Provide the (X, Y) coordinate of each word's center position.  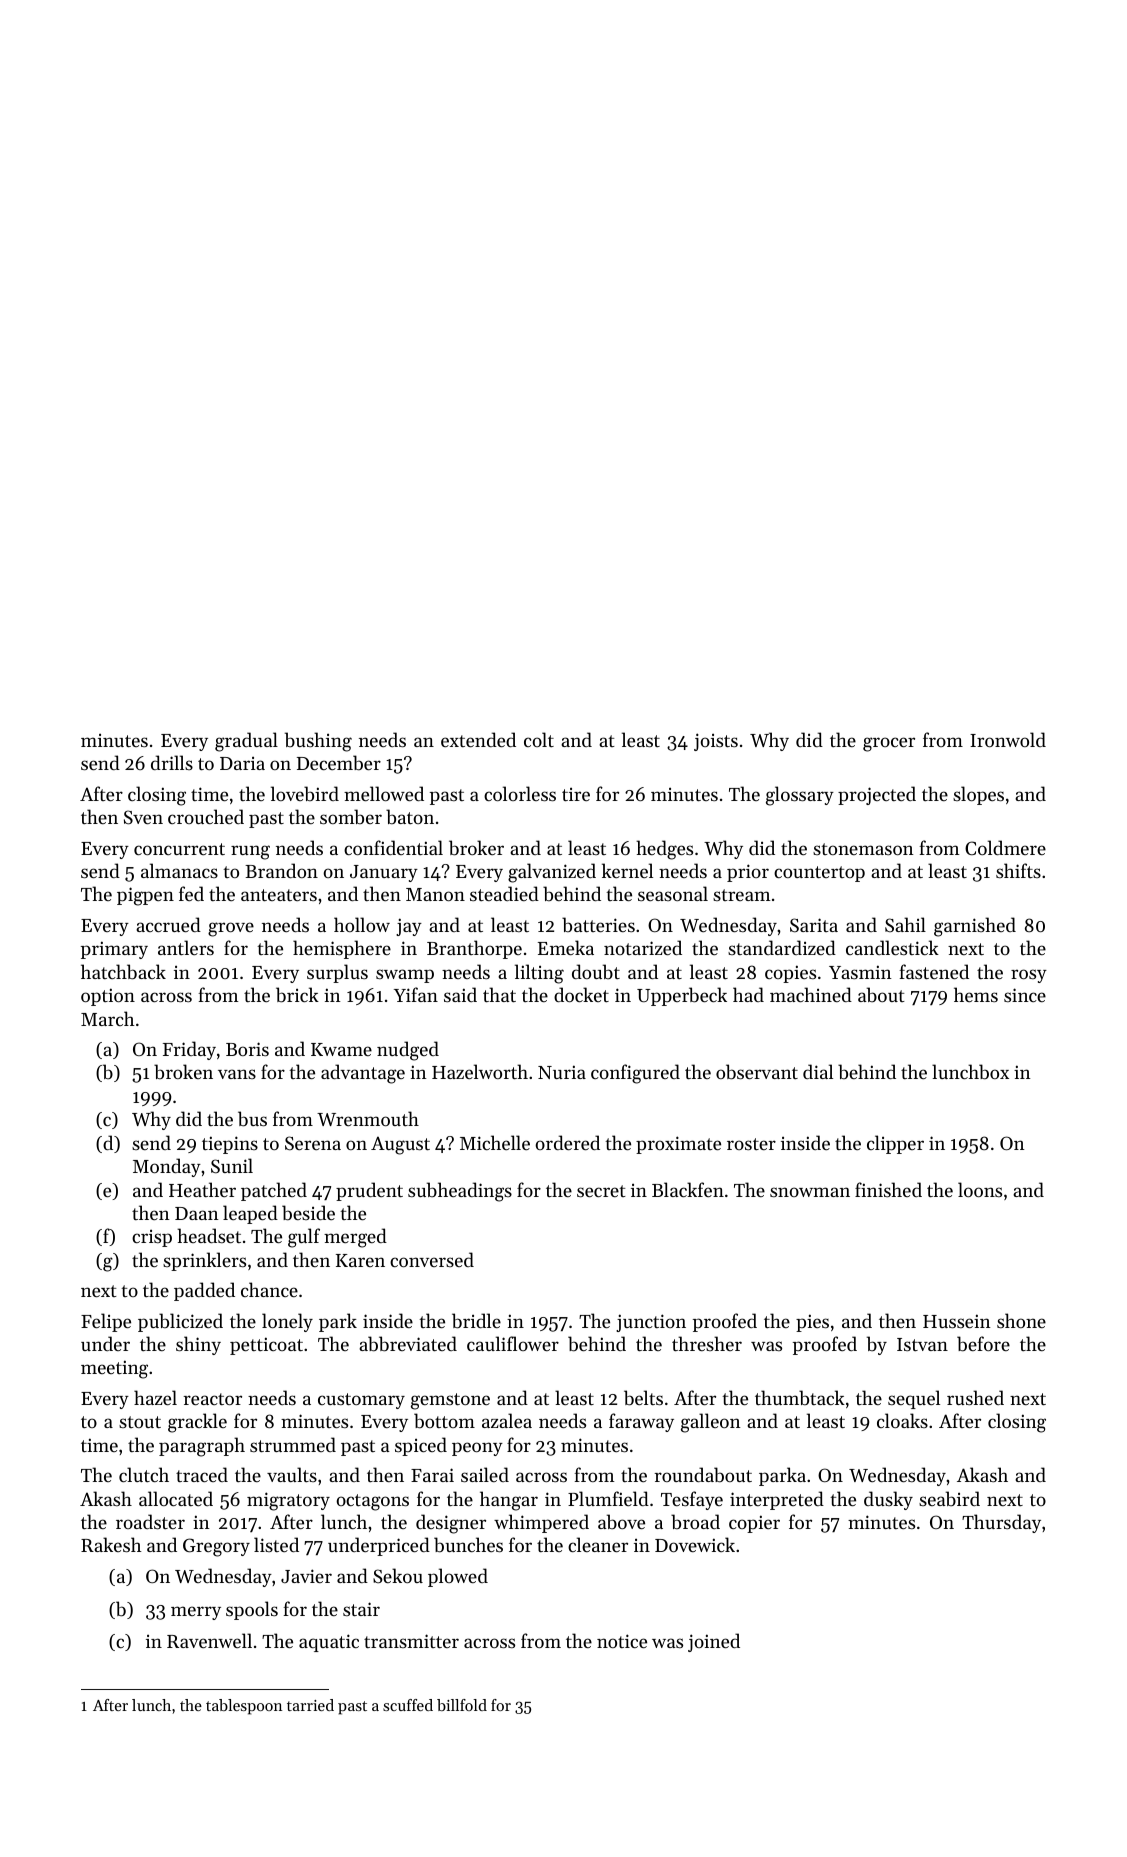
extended (478, 739)
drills (172, 762)
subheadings (460, 1192)
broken (183, 1071)
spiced (421, 1446)
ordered (567, 1142)
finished (888, 1189)
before (983, 1344)
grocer (889, 744)
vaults (292, 1474)
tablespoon (244, 1707)
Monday (167, 1167)
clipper (895, 1144)
